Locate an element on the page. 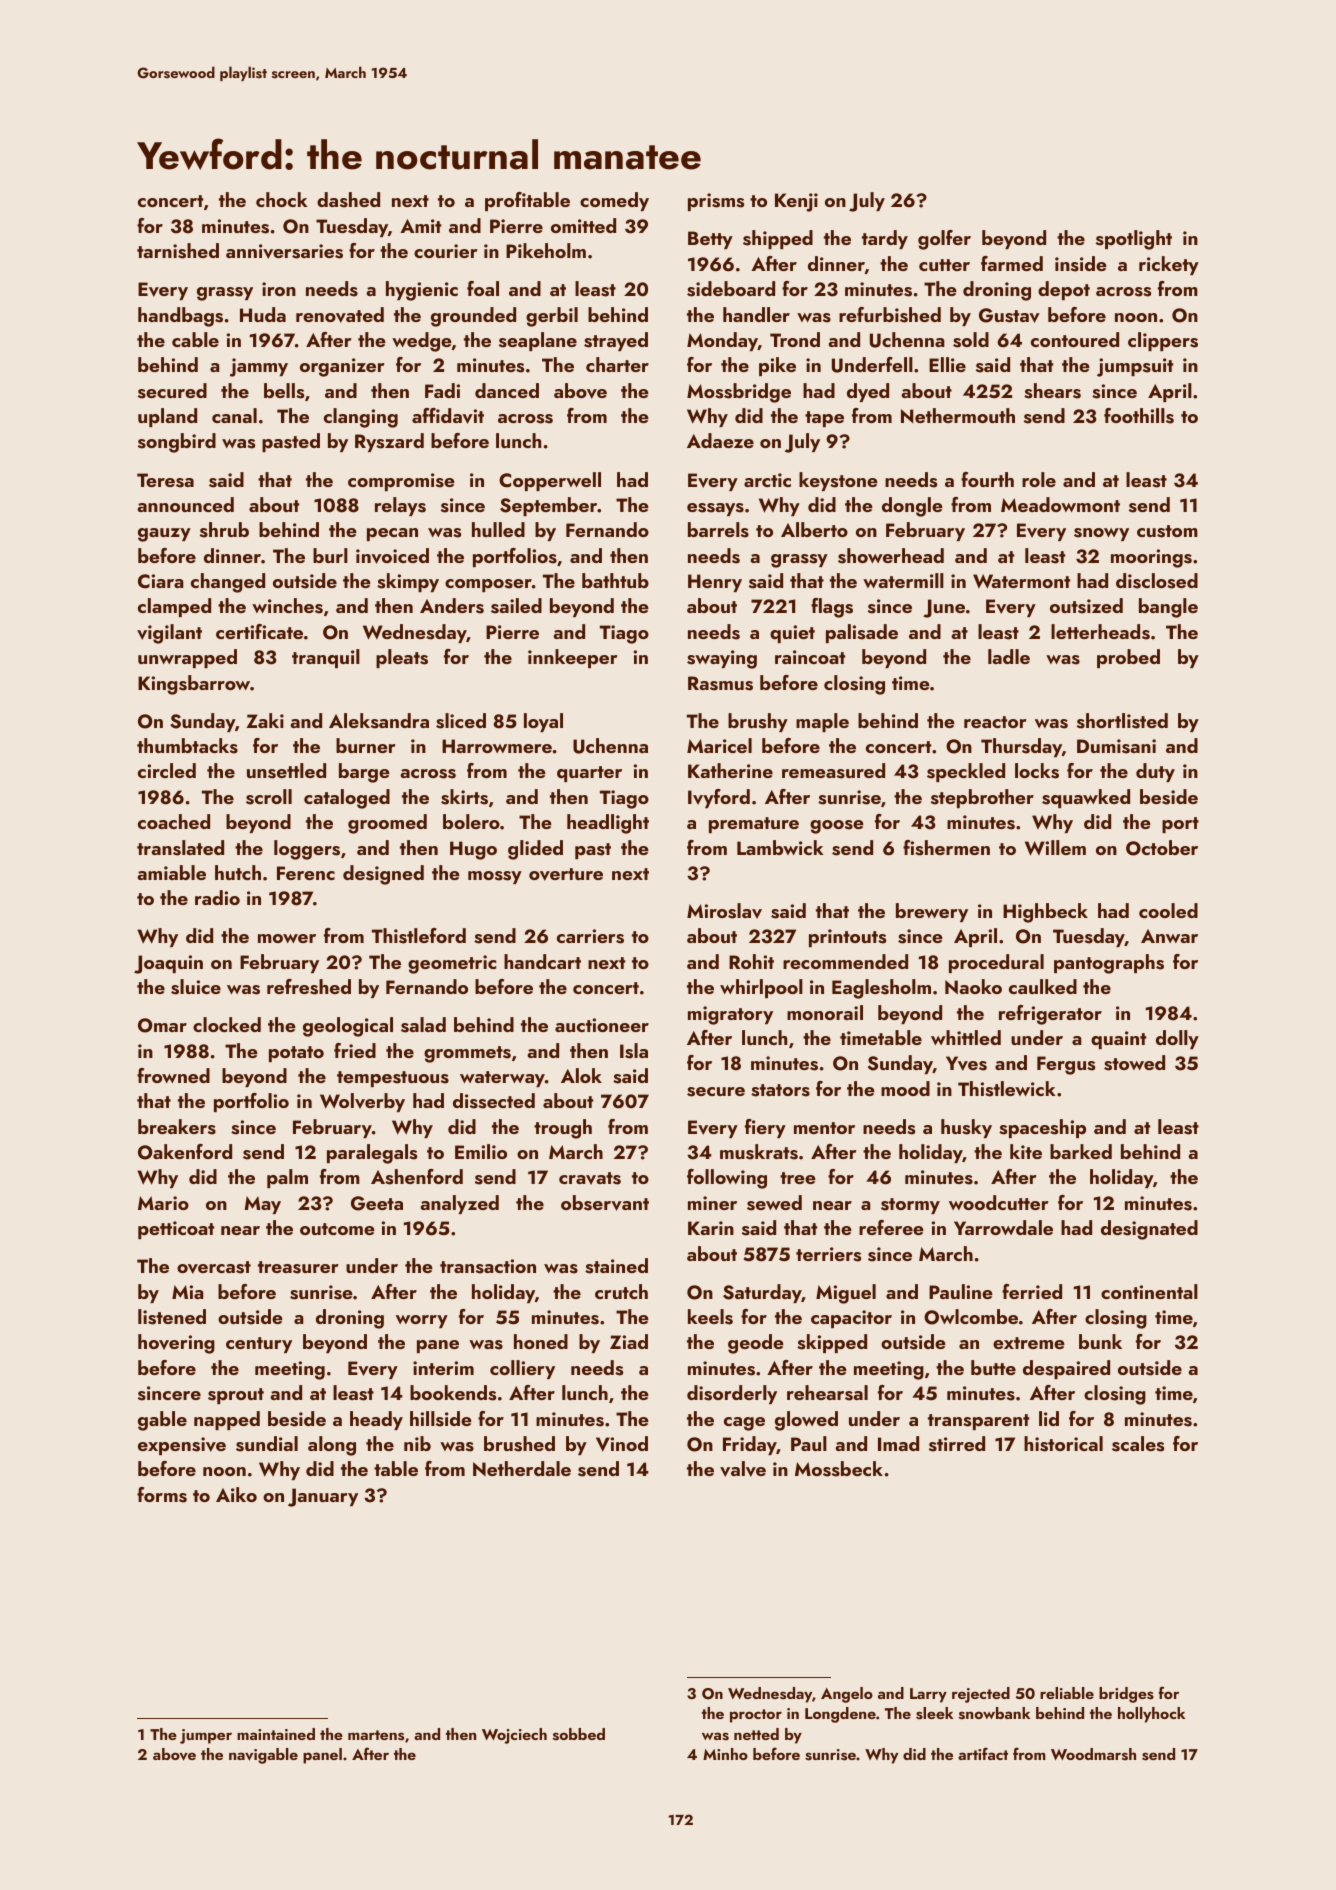 This page has width=1336, height=1890. jumper is located at coordinates (206, 1736).
